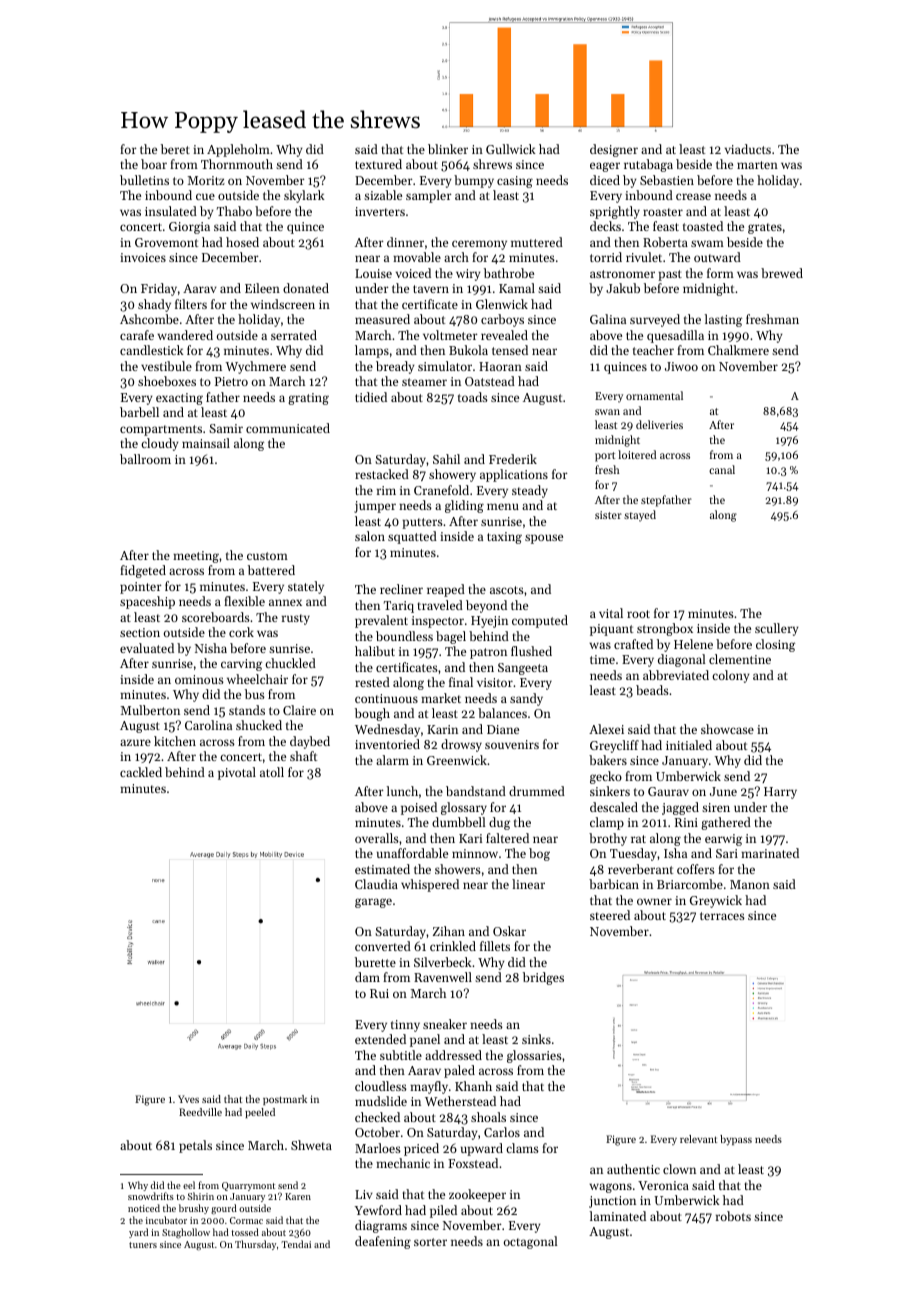 The height and width of the screenshot is (1308, 924). What do you see at coordinates (306, 288) in the screenshot?
I see `donated` at bounding box center [306, 288].
